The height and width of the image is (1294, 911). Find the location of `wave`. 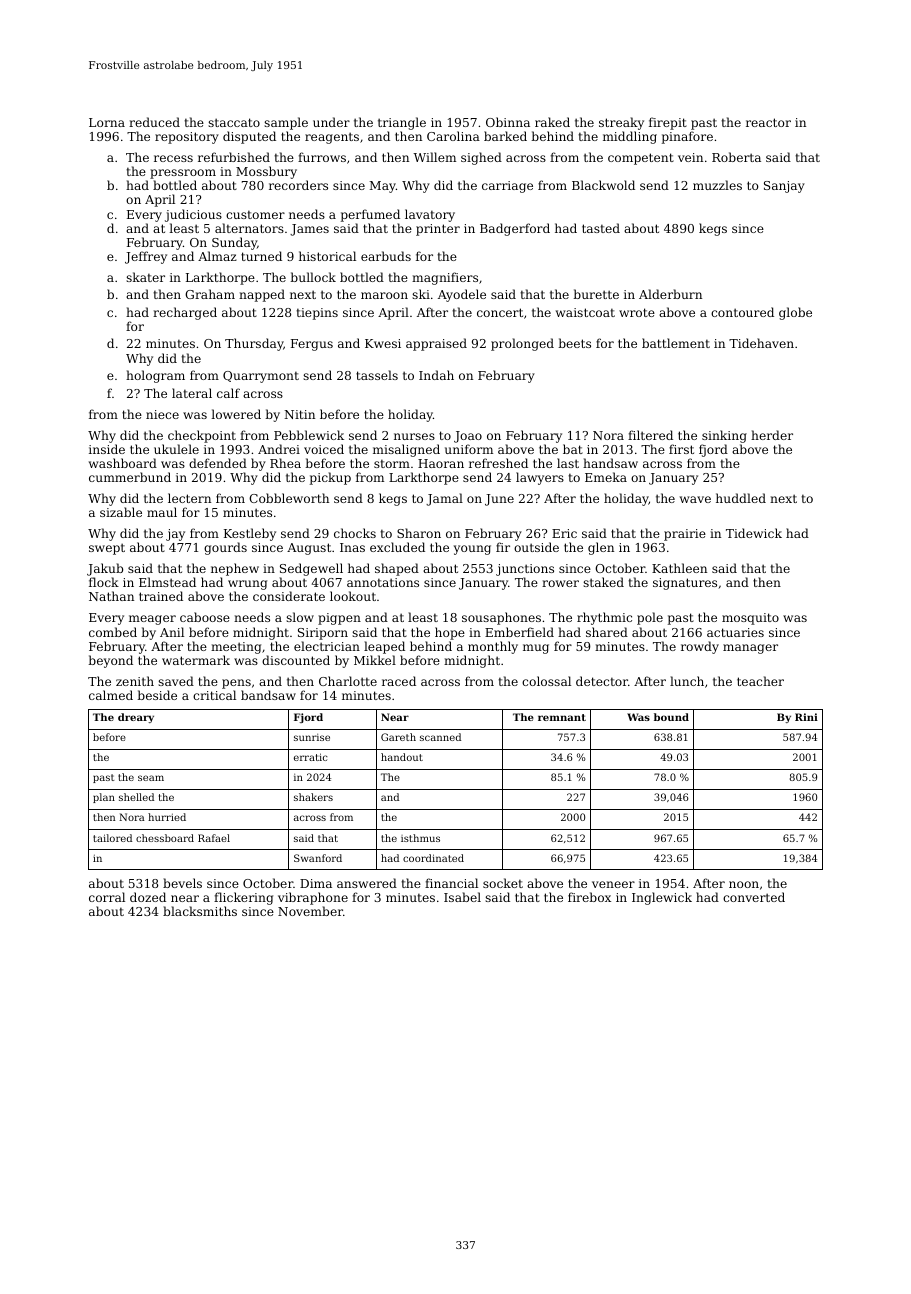

wave is located at coordinates (695, 499).
